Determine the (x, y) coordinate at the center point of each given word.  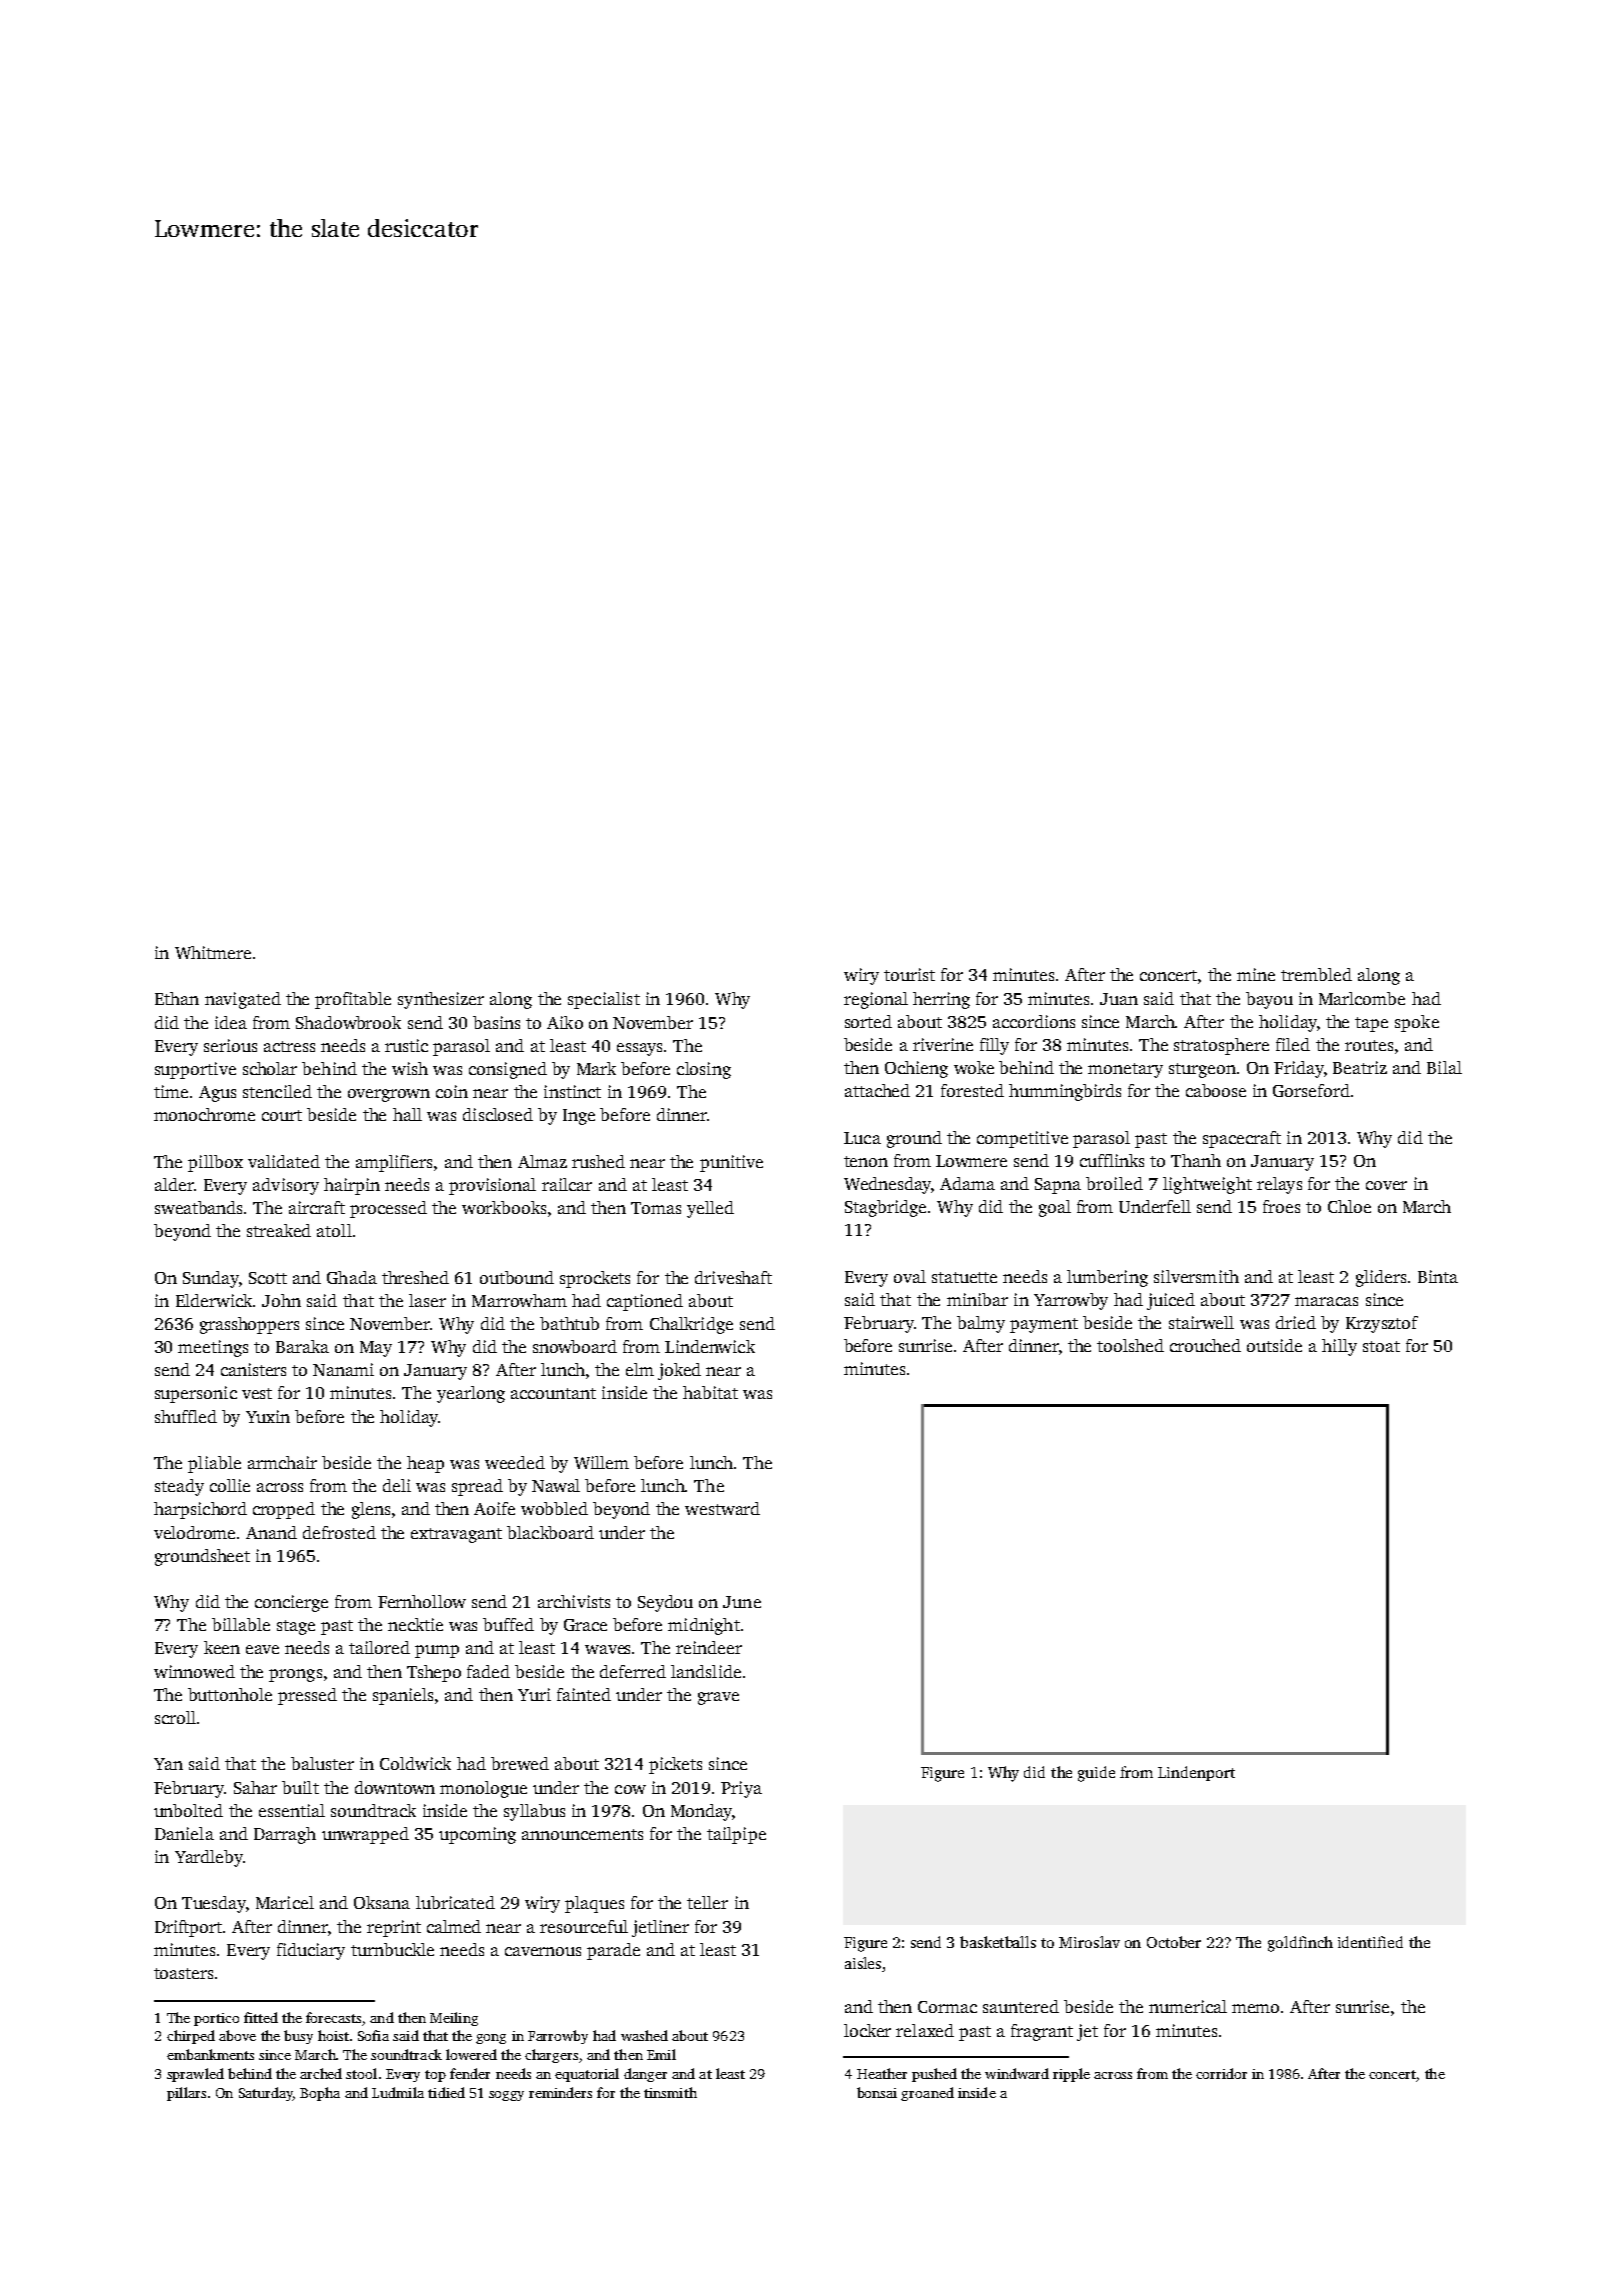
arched (321, 2073)
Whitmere (213, 952)
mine (1256, 974)
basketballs (998, 1942)
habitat (710, 1392)
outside (1274, 1345)
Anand (271, 1532)
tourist (909, 974)
